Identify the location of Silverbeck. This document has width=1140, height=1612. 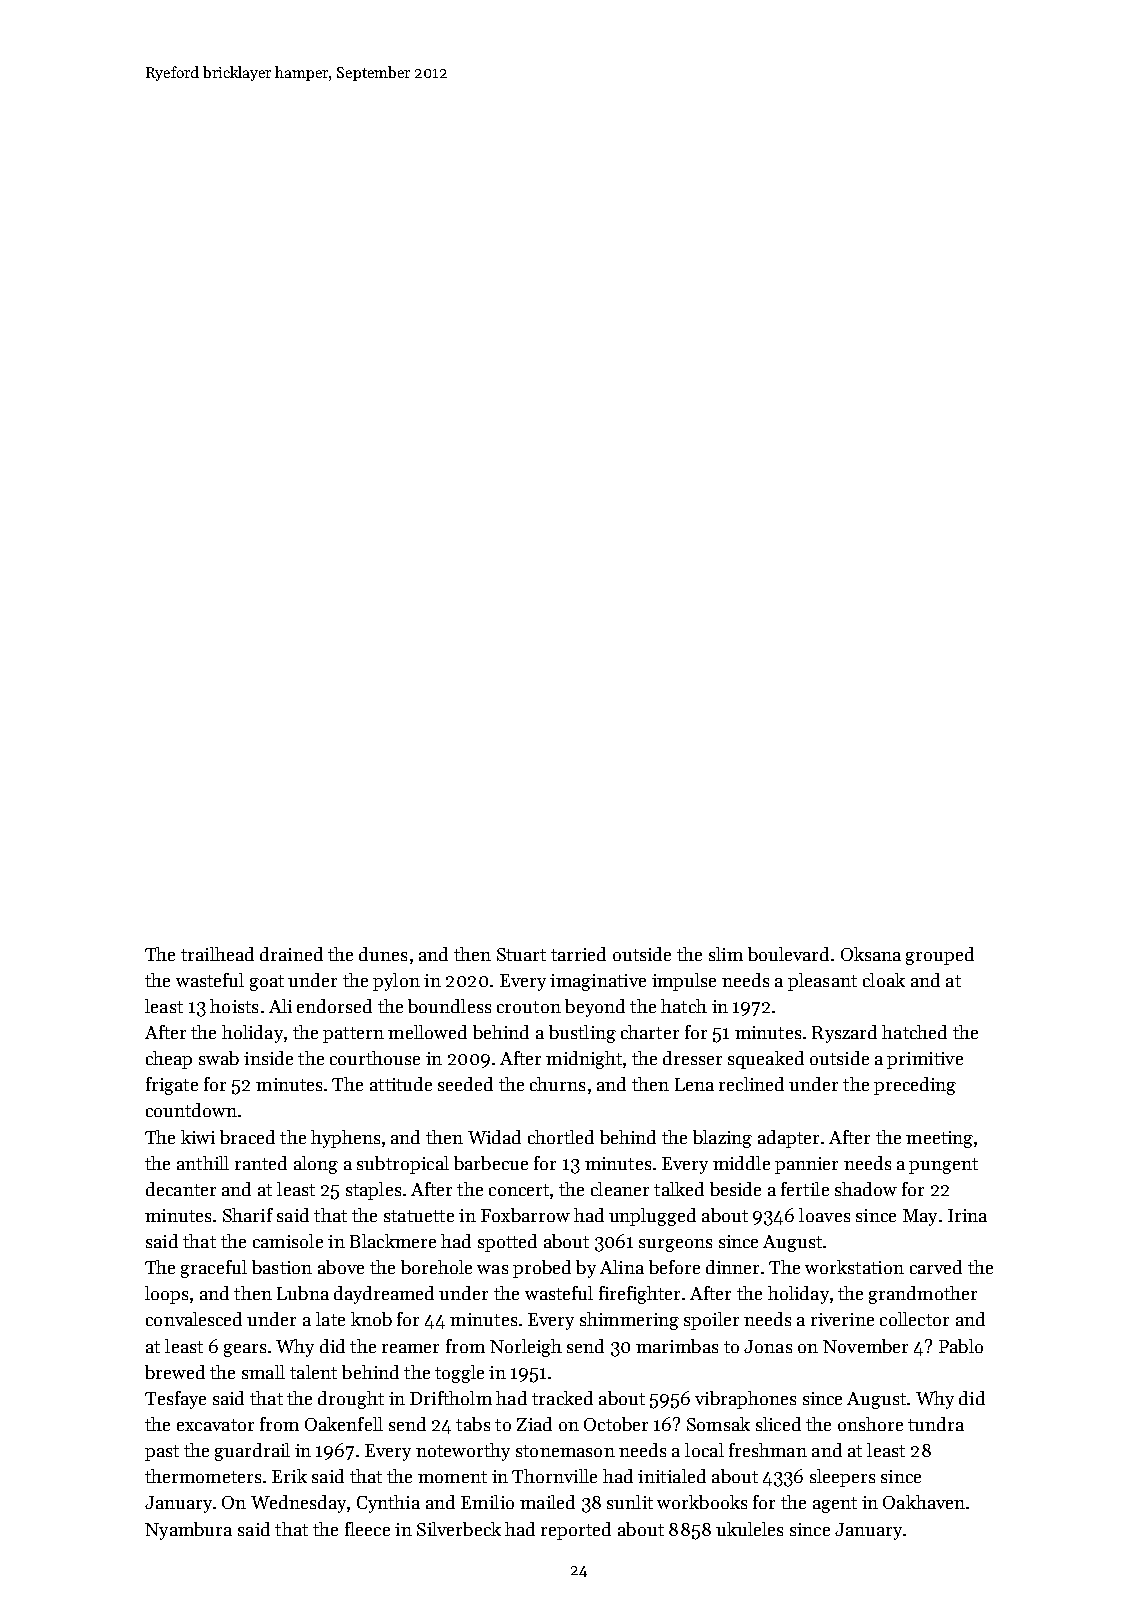
(459, 1529).
